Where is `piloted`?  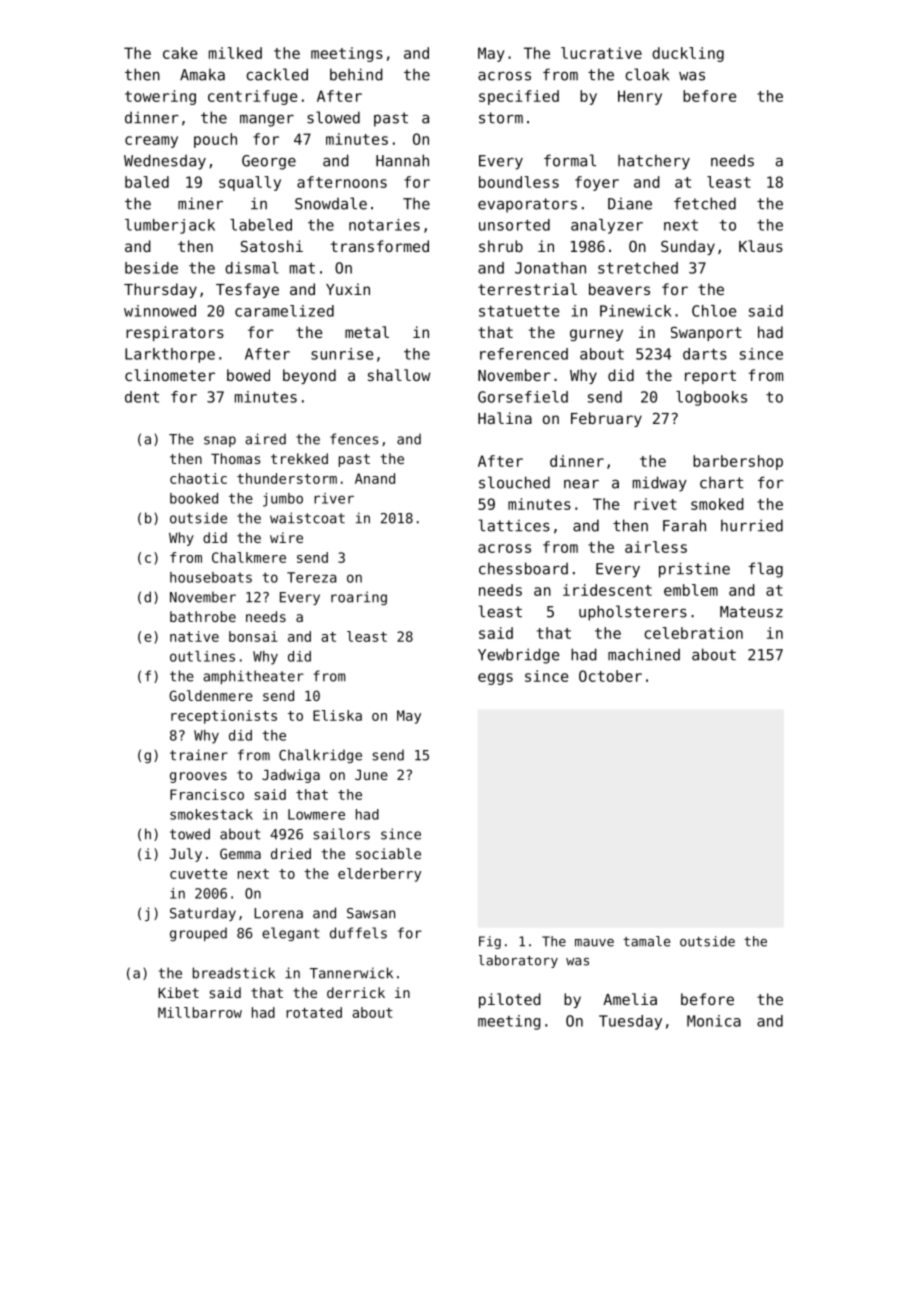
piloted is located at coordinates (510, 1000).
